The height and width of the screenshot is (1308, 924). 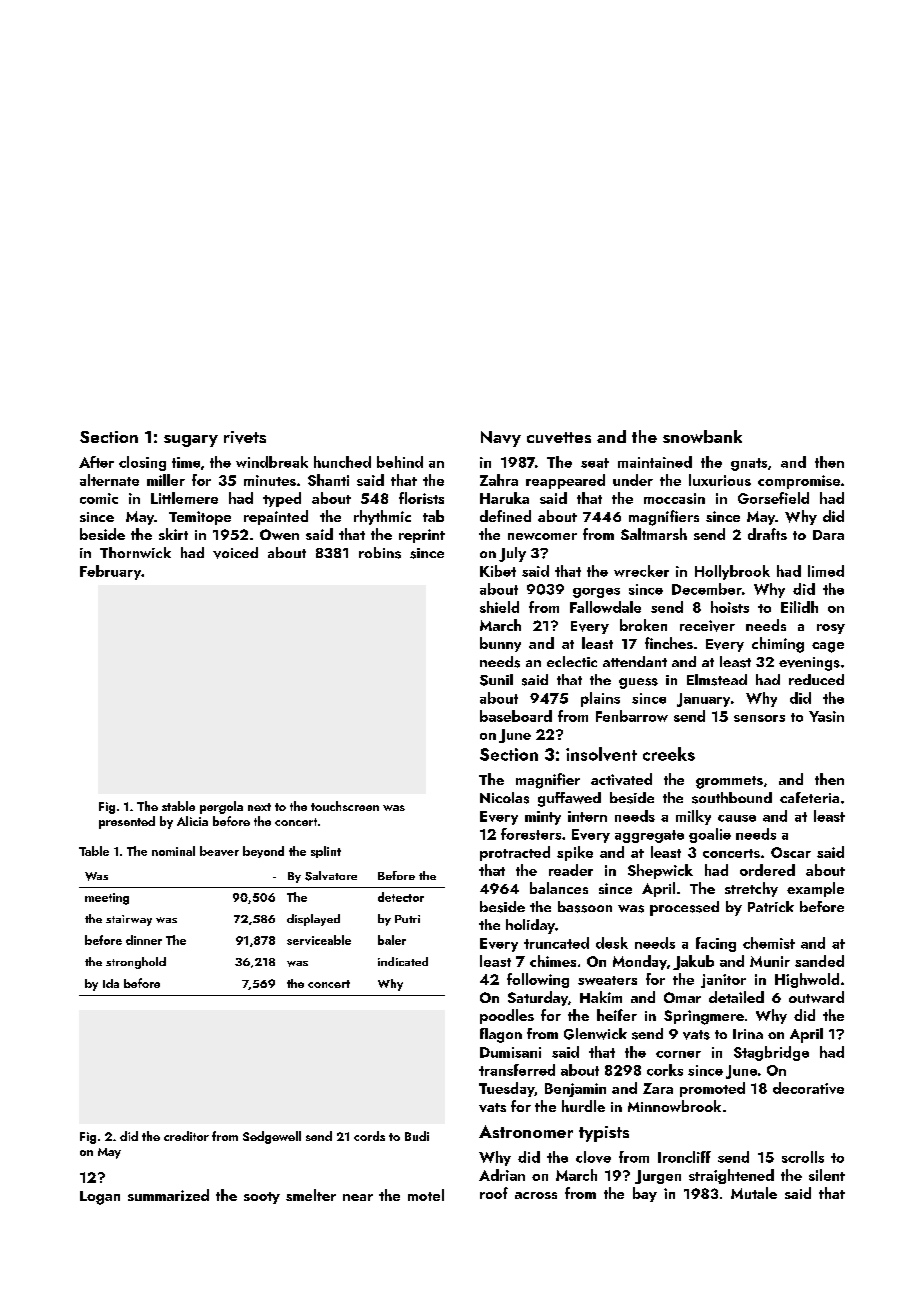 What do you see at coordinates (702, 436) in the screenshot?
I see `snowbank` at bounding box center [702, 436].
